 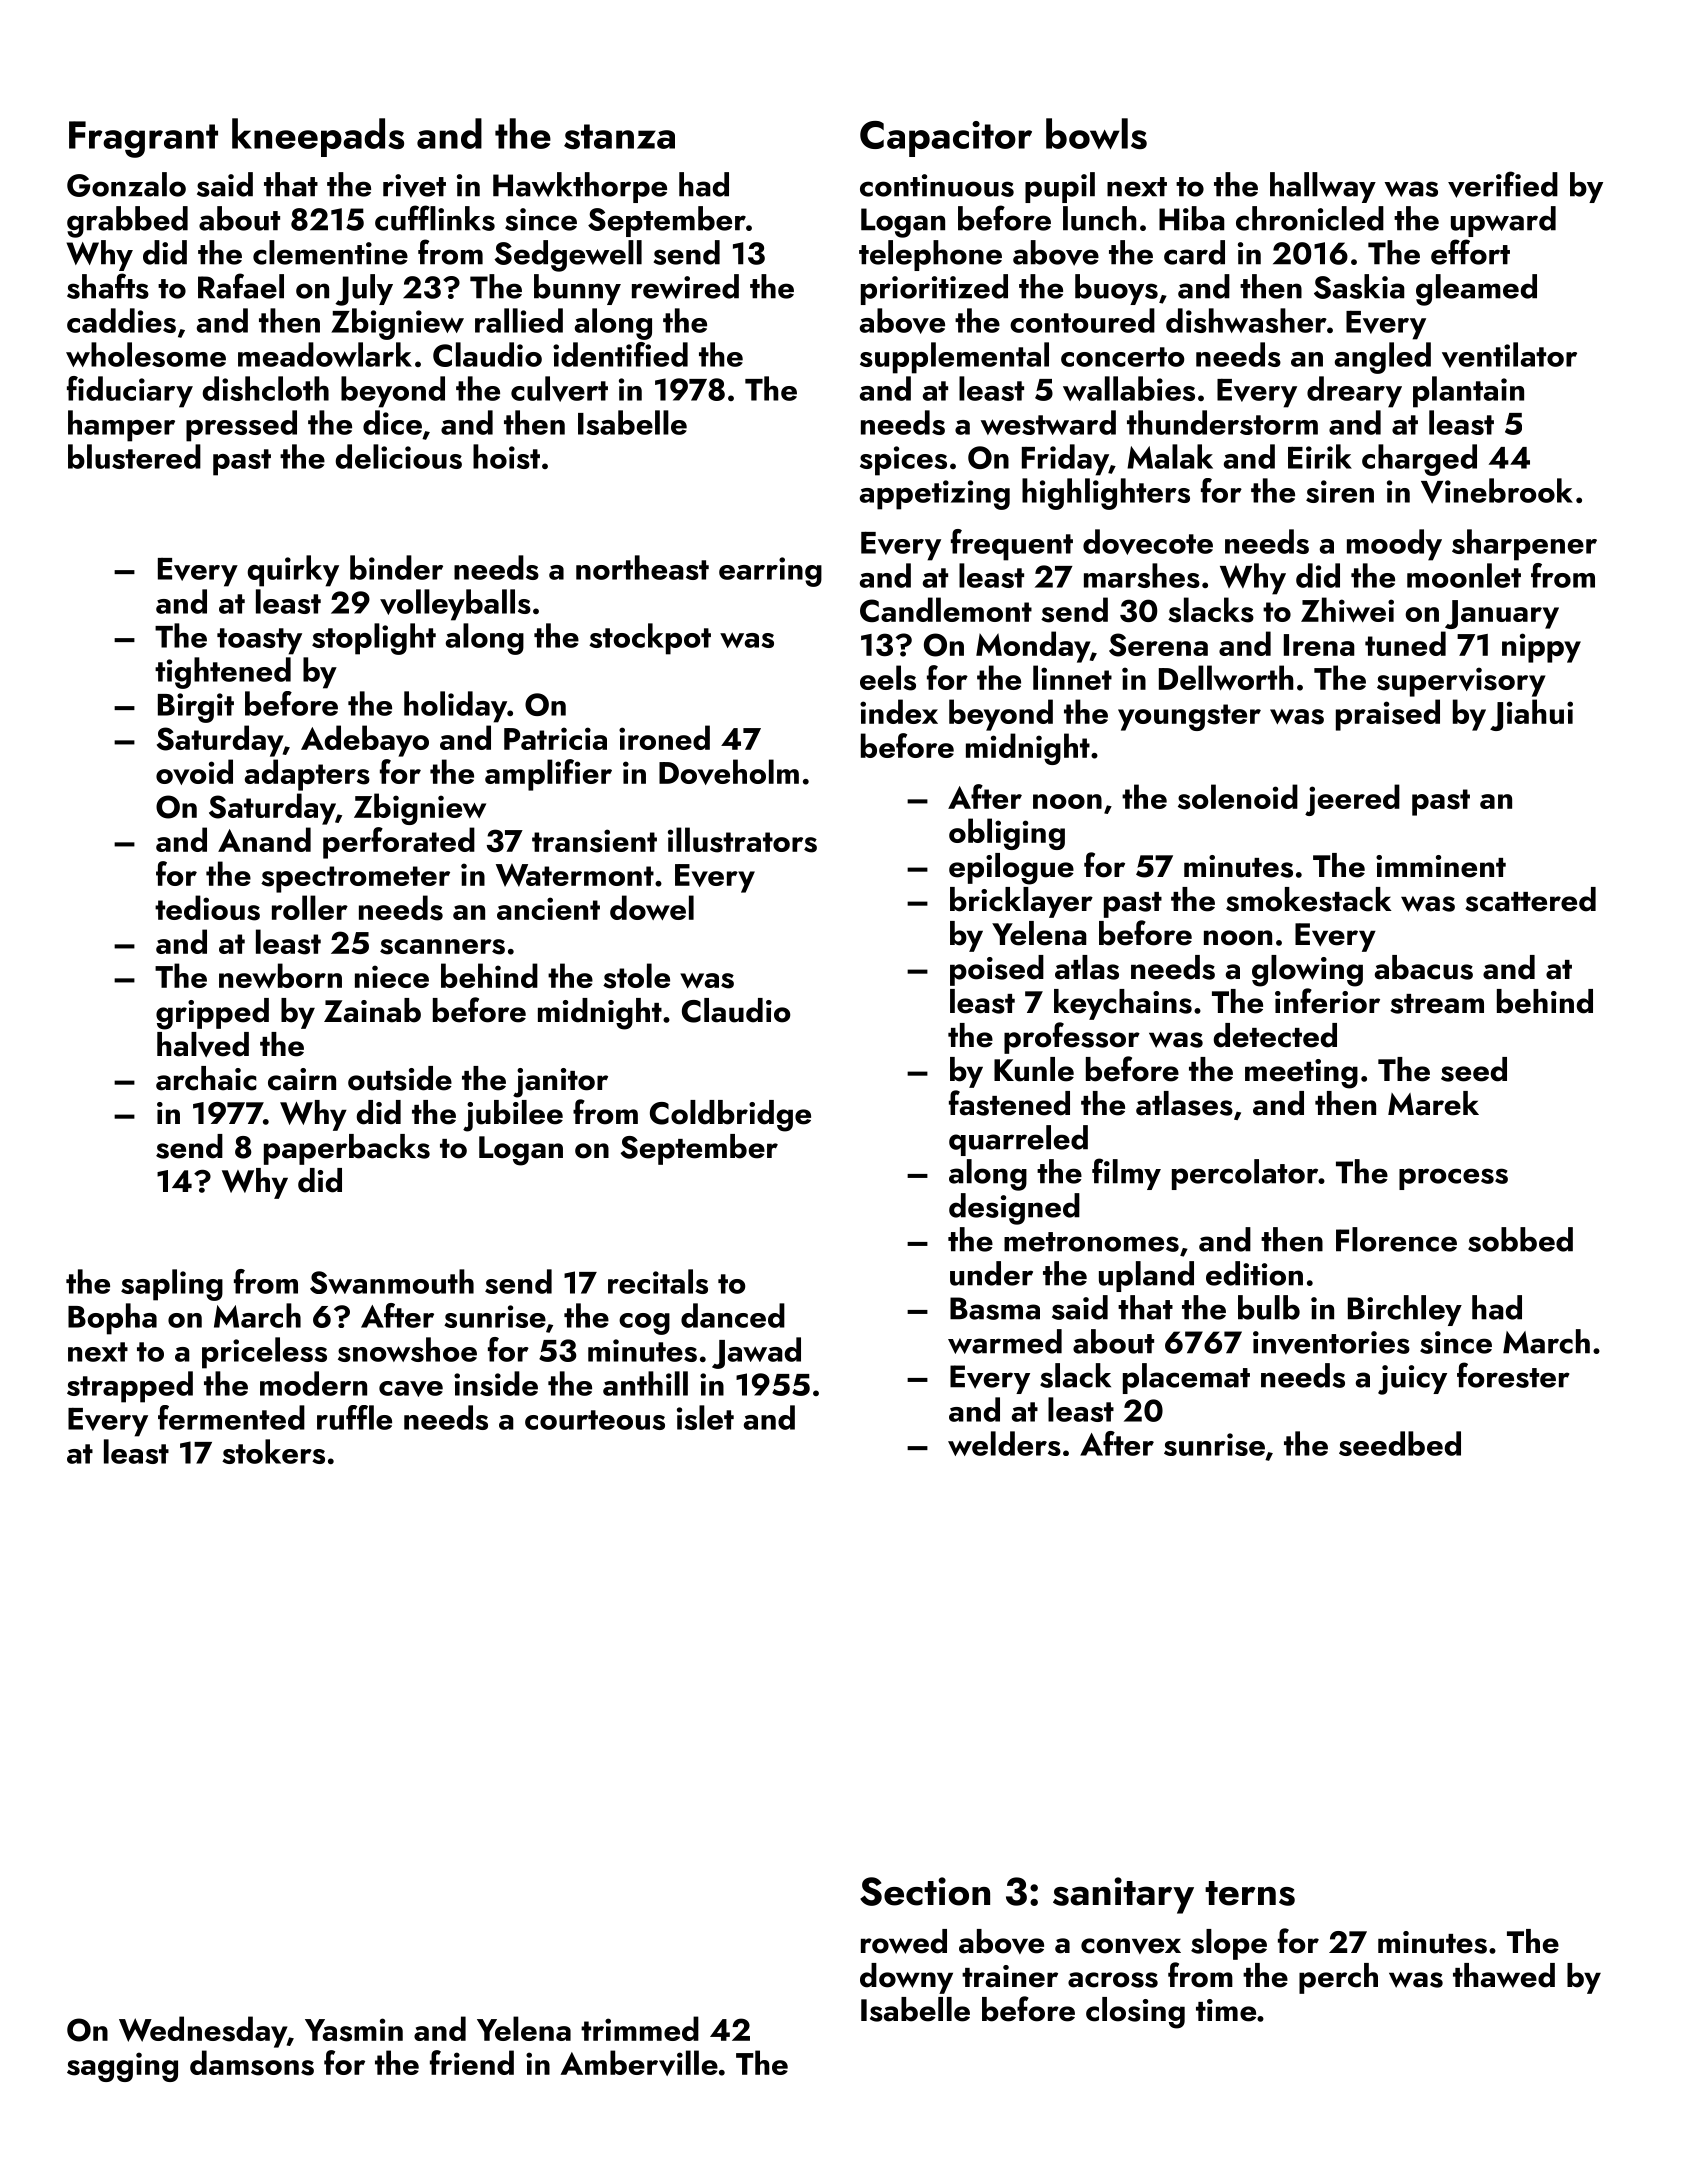 I want to click on paperbacks, so click(x=347, y=1149).
